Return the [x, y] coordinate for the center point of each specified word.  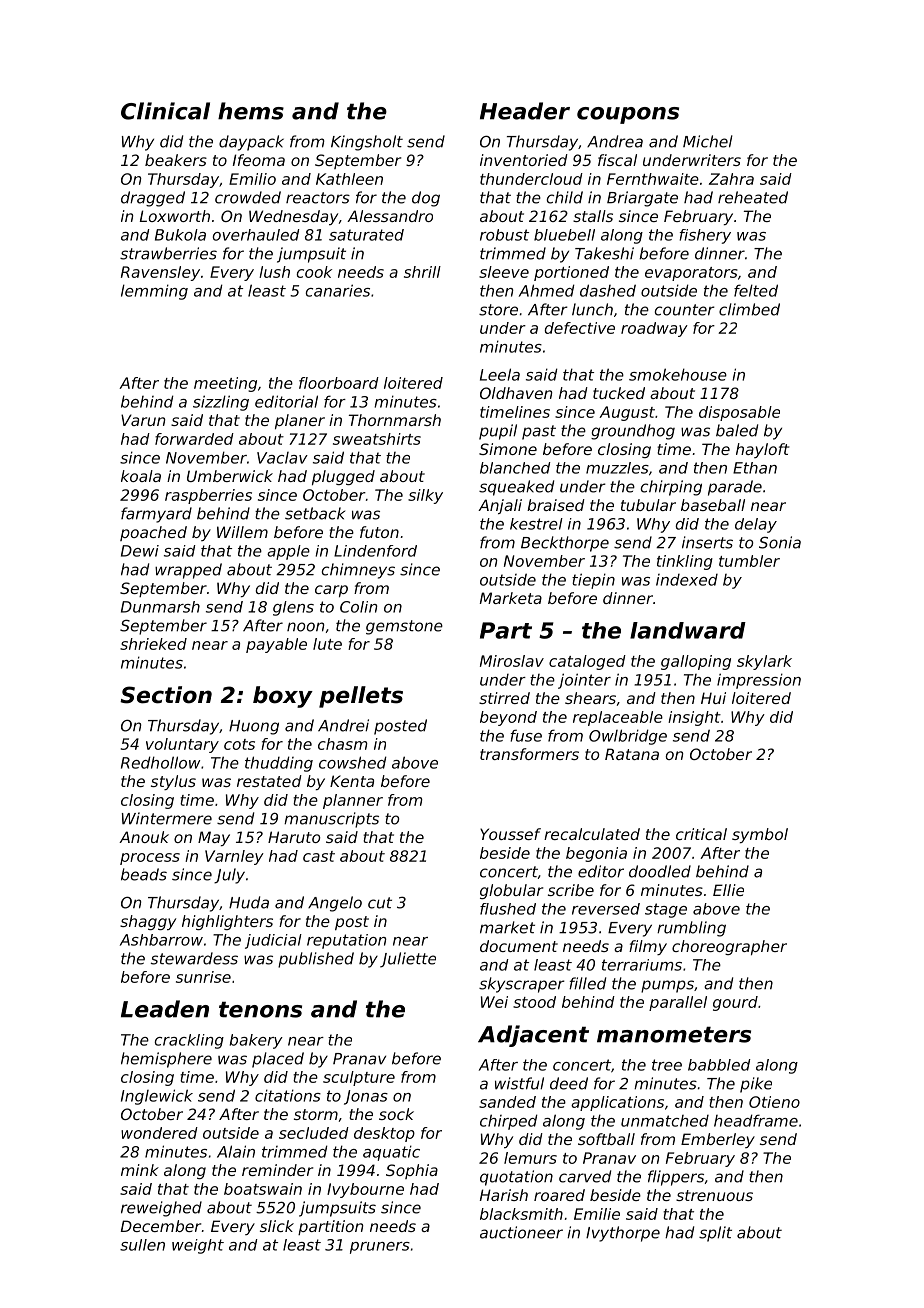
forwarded [194, 439]
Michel [708, 141]
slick [277, 1226]
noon [305, 627]
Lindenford [375, 551]
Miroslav [512, 661]
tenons [260, 1010]
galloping [696, 662]
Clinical [165, 111]
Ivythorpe [623, 1234]
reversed [606, 909]
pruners [380, 1248]
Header [525, 111]
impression [759, 681]
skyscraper [522, 985]
